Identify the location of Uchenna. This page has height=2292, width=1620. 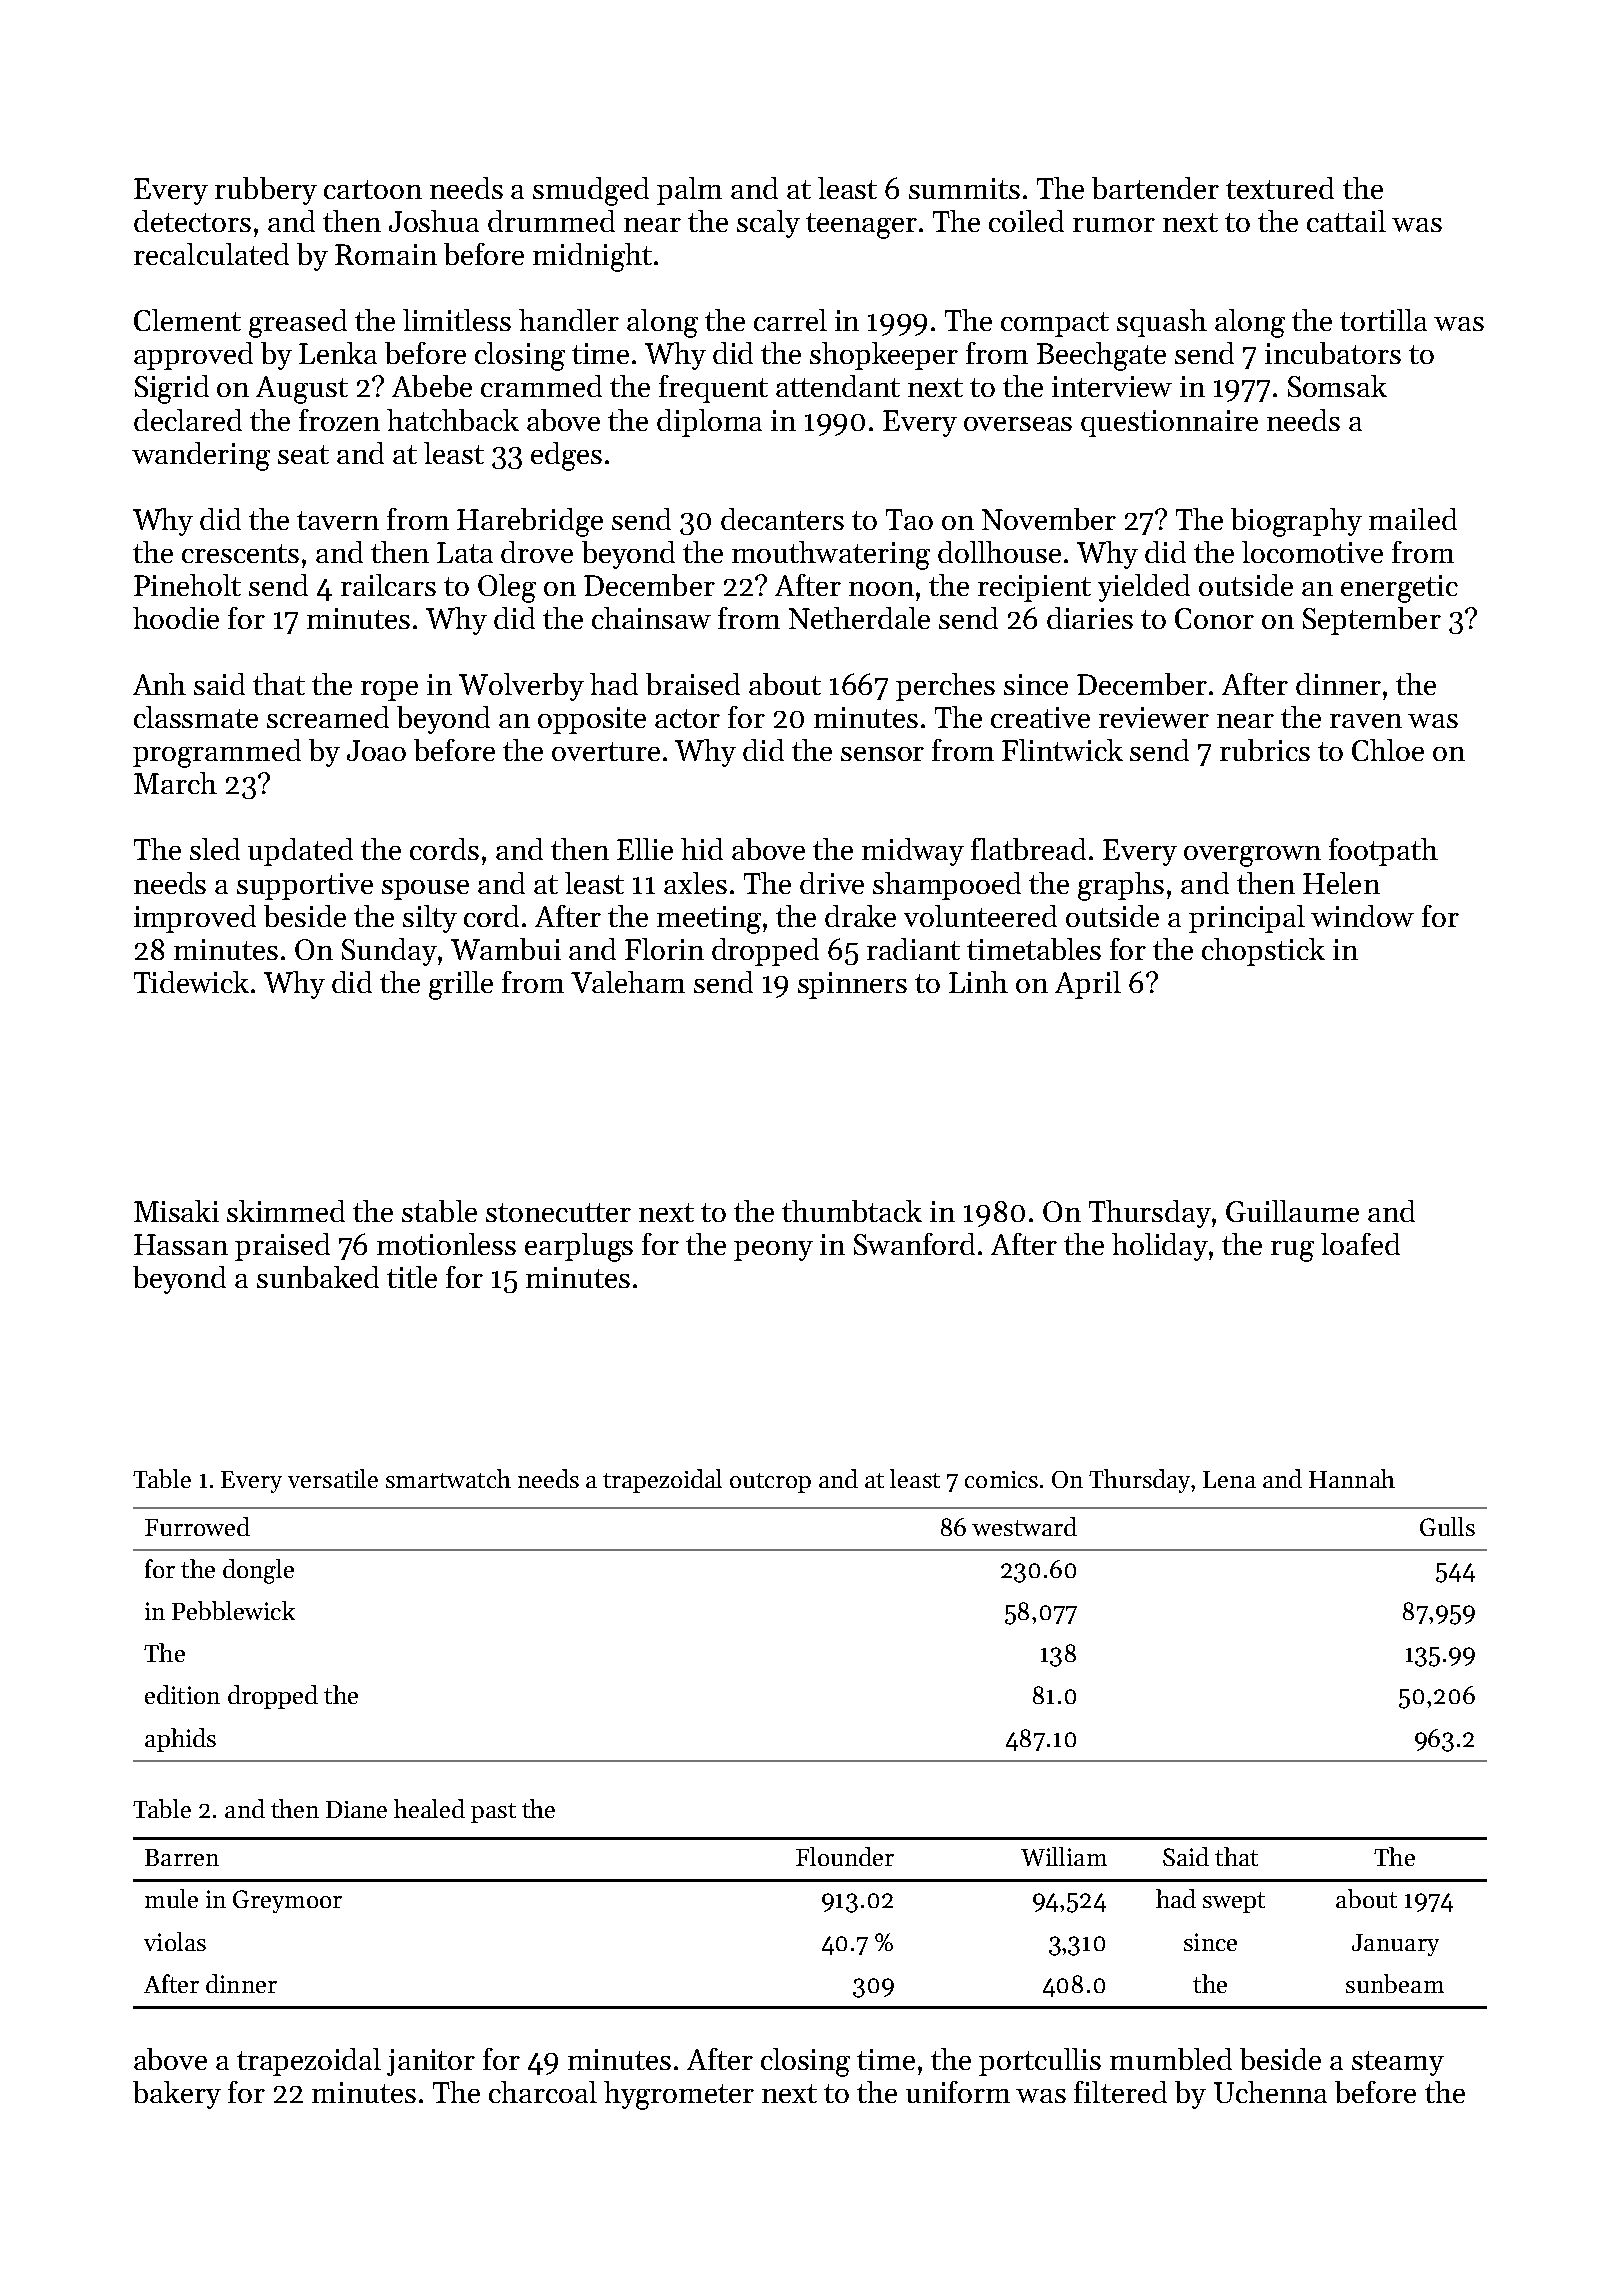
(1270, 2092).
